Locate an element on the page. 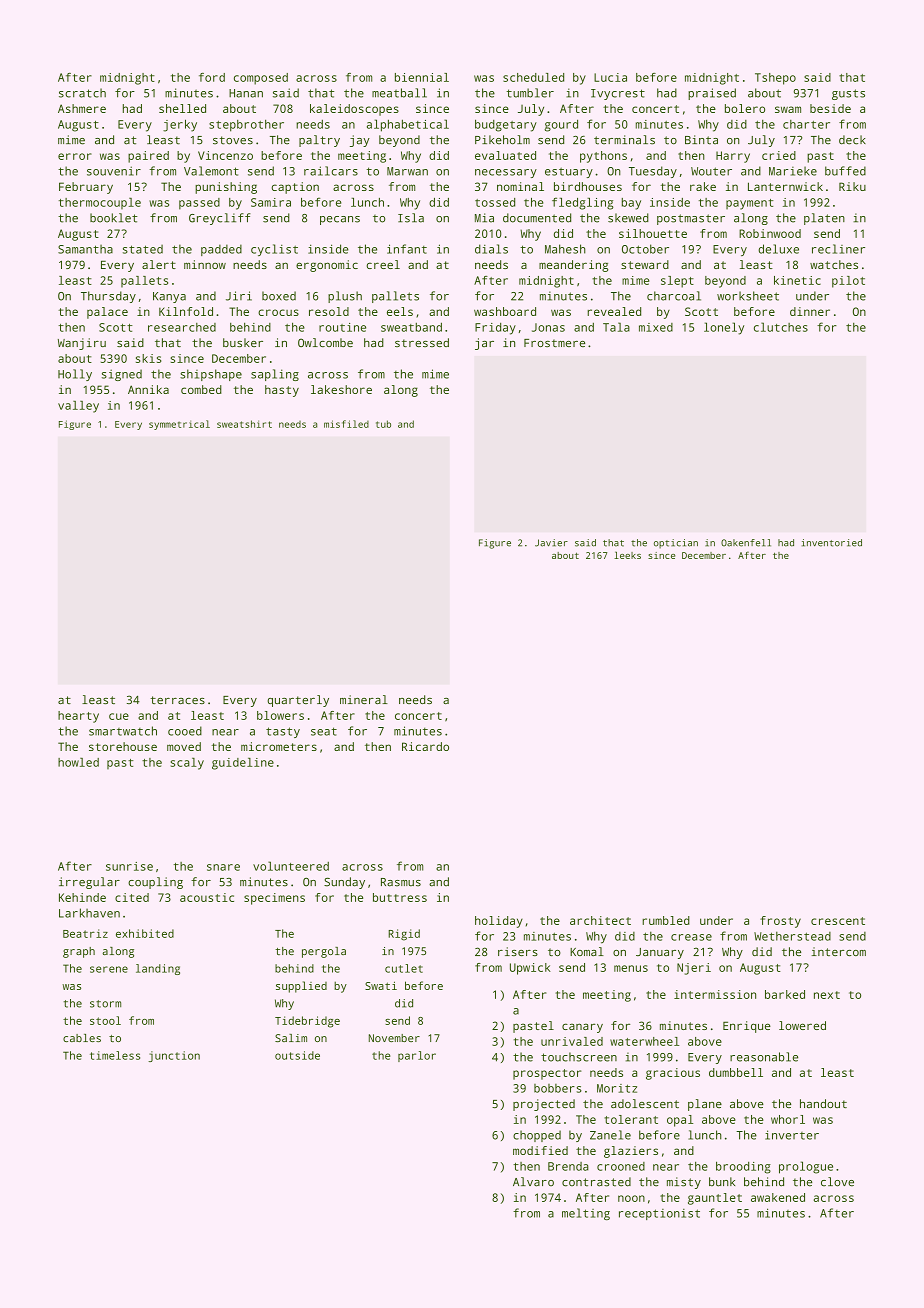  rumbled is located at coordinates (666, 920).
